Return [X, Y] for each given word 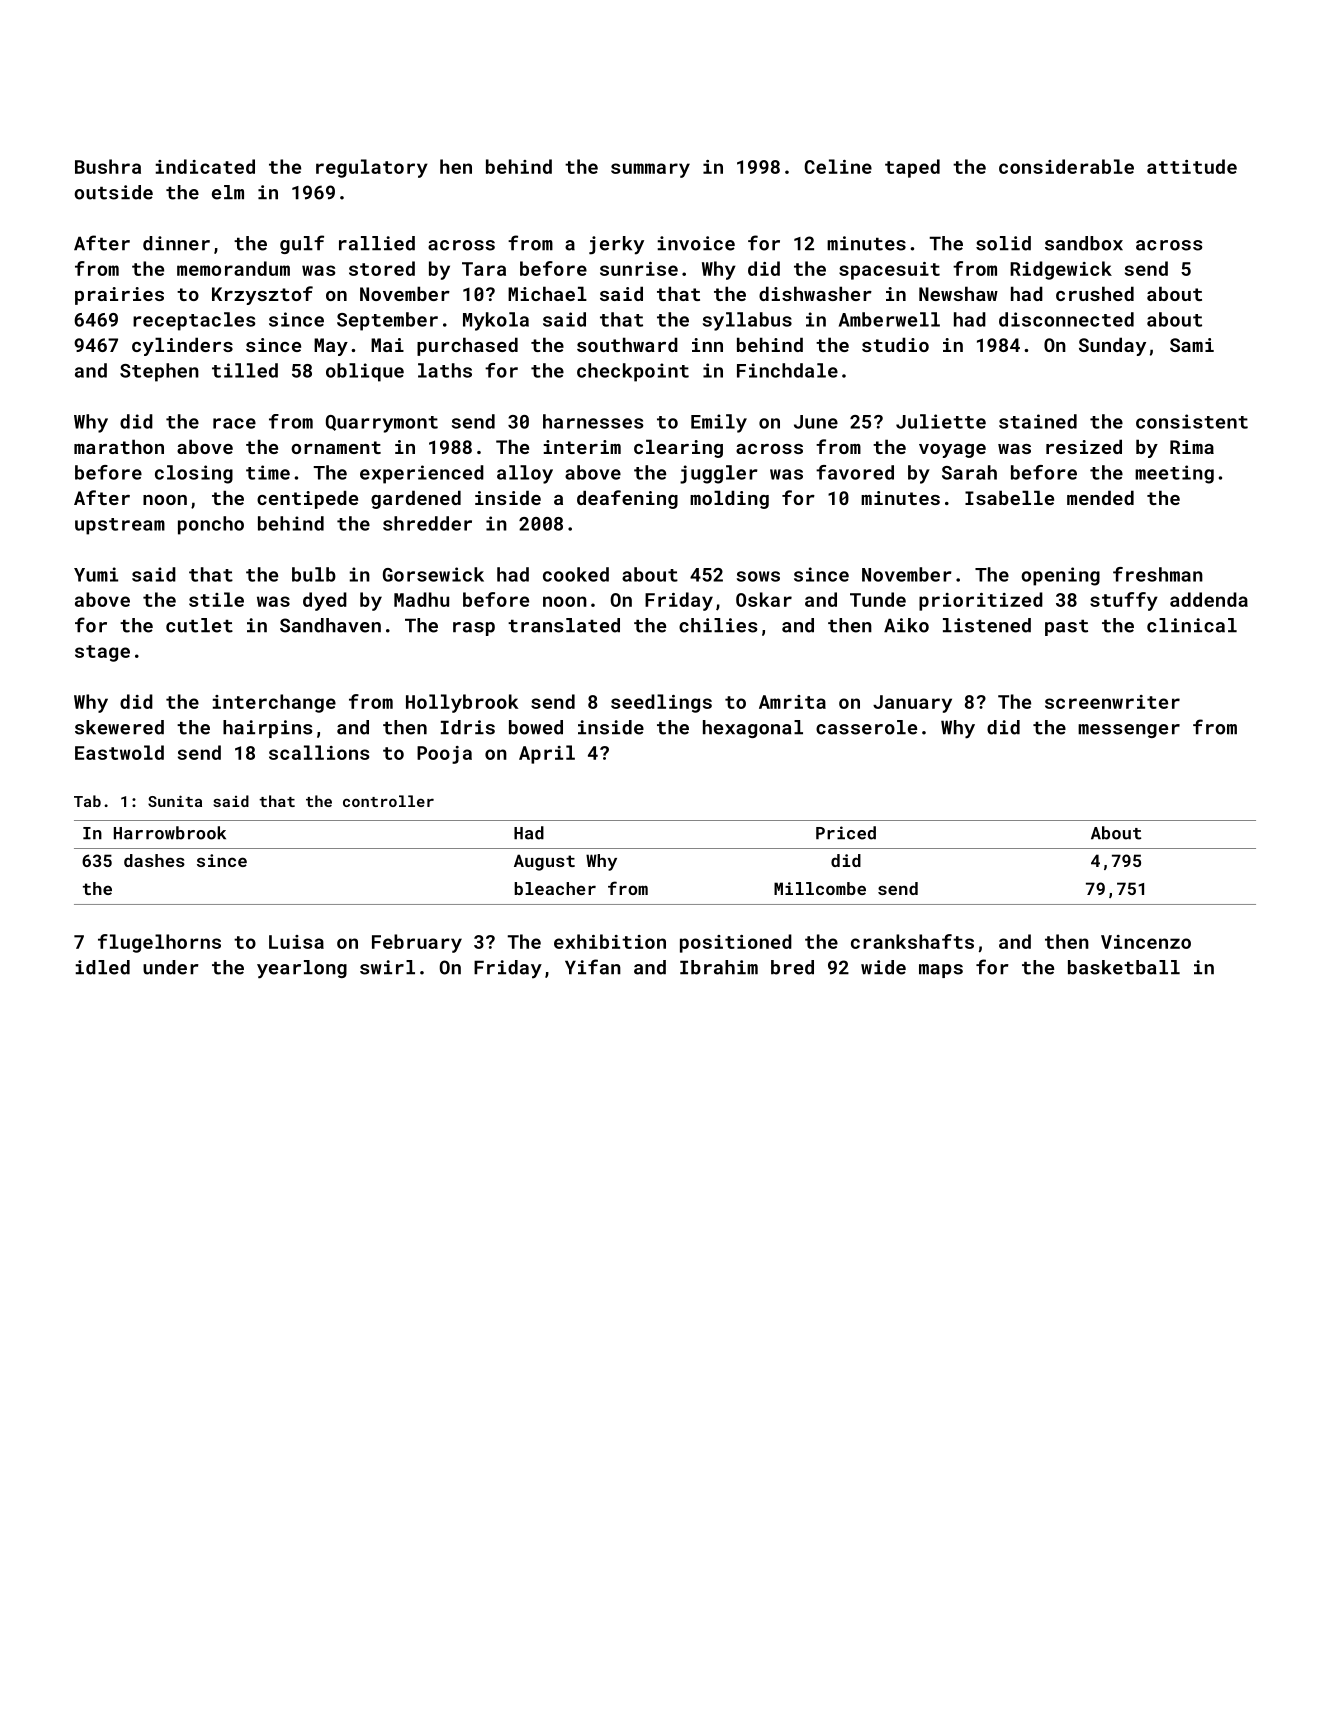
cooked [576, 574]
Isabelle [1009, 497]
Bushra [108, 166]
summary [650, 170]
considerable [1066, 166]
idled [103, 967]
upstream [120, 526]
